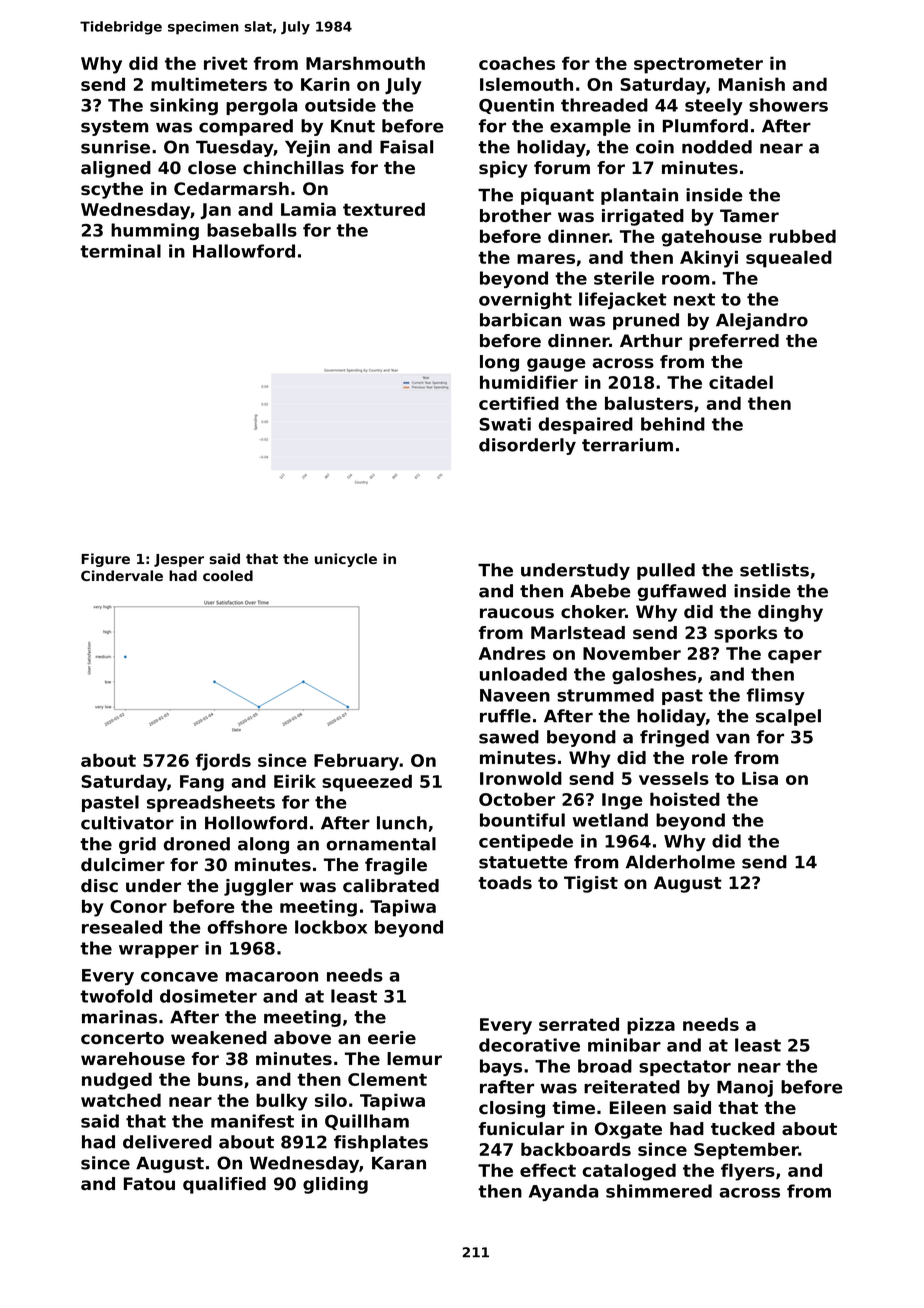 The width and height of the screenshot is (924, 1308). I want to click on pergola, so click(261, 106).
